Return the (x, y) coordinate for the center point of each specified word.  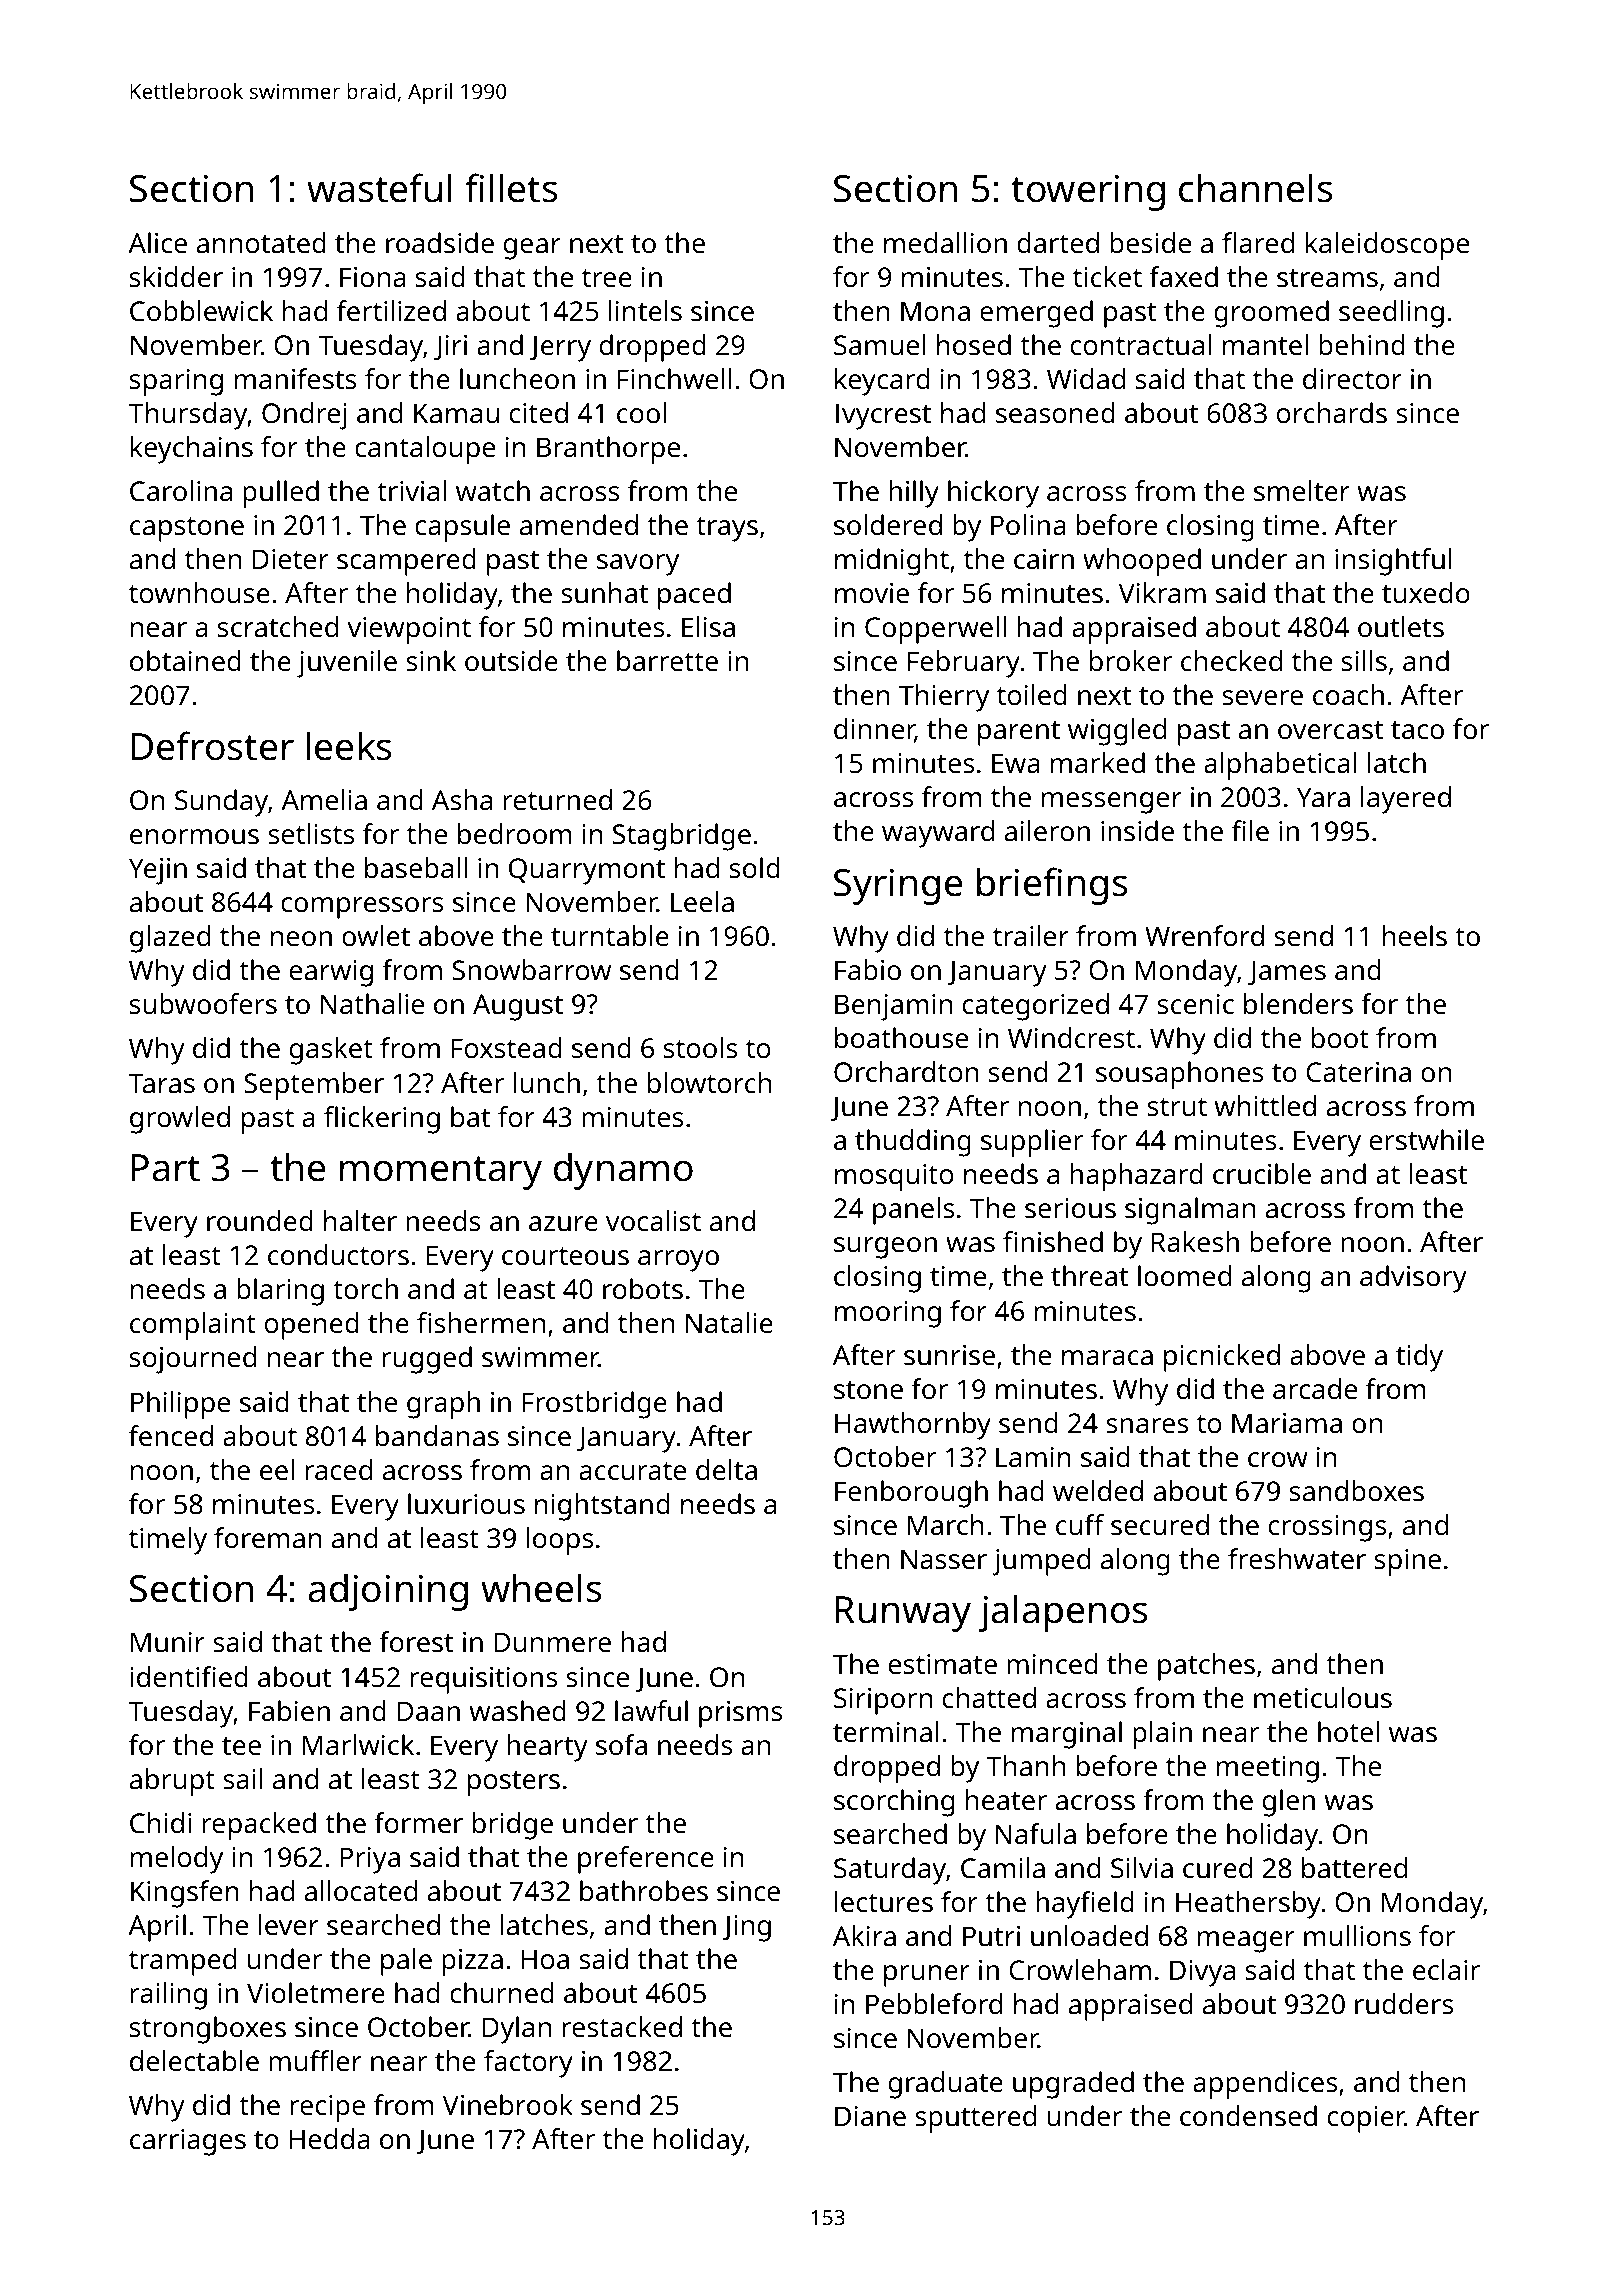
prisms (741, 1714)
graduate (946, 2085)
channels (1255, 188)
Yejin (158, 871)
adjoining (388, 1592)
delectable (194, 2061)
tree (607, 278)
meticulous (1323, 1698)
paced (694, 596)
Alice (157, 242)
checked (1231, 660)
